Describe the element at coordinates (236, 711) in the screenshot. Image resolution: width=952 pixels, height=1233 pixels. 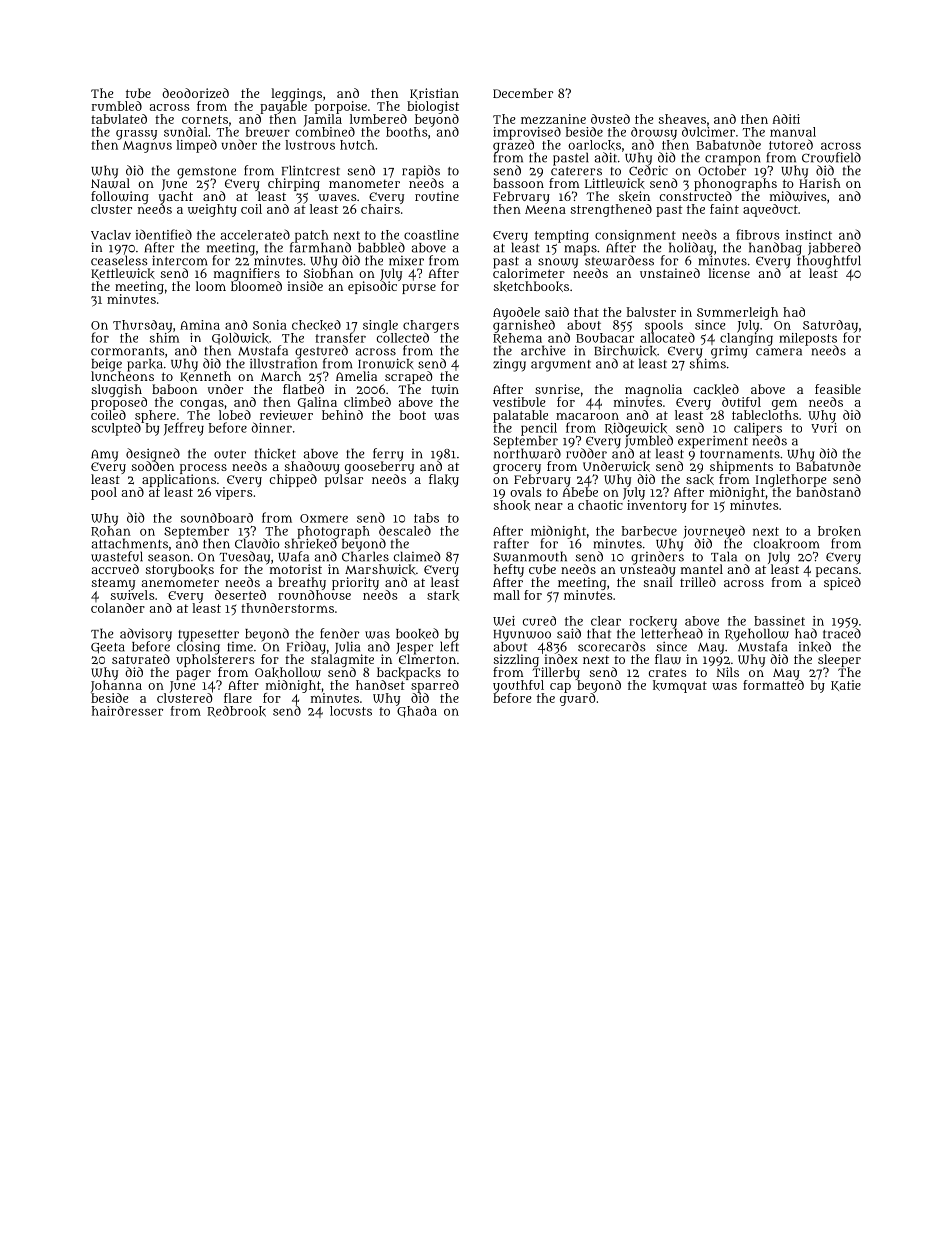
I see `Redbrook` at that location.
